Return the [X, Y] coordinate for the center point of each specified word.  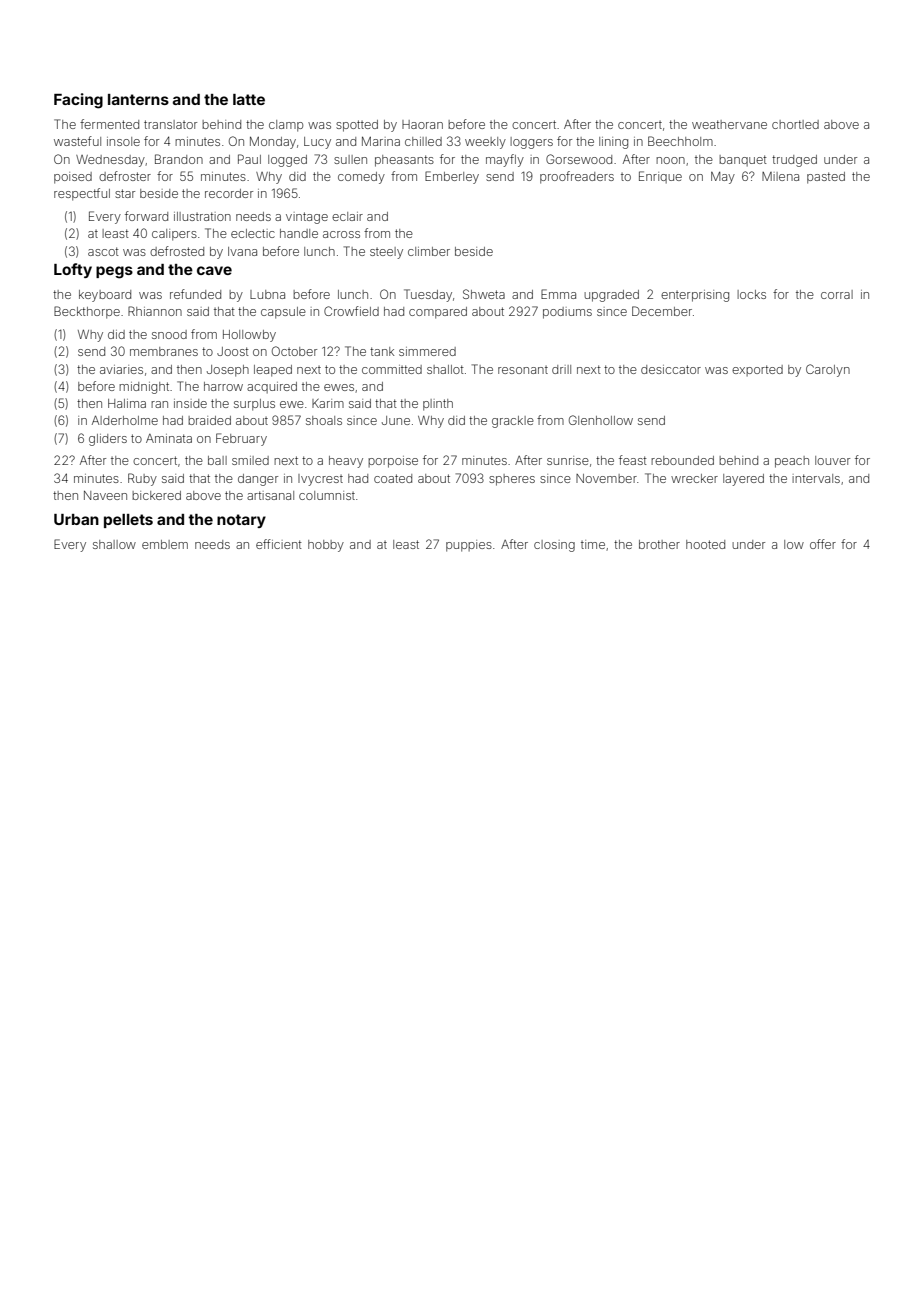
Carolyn [828, 370]
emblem [165, 544]
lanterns [138, 99]
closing [554, 546]
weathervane [729, 124]
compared [438, 313]
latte [249, 99]
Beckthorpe [87, 312]
